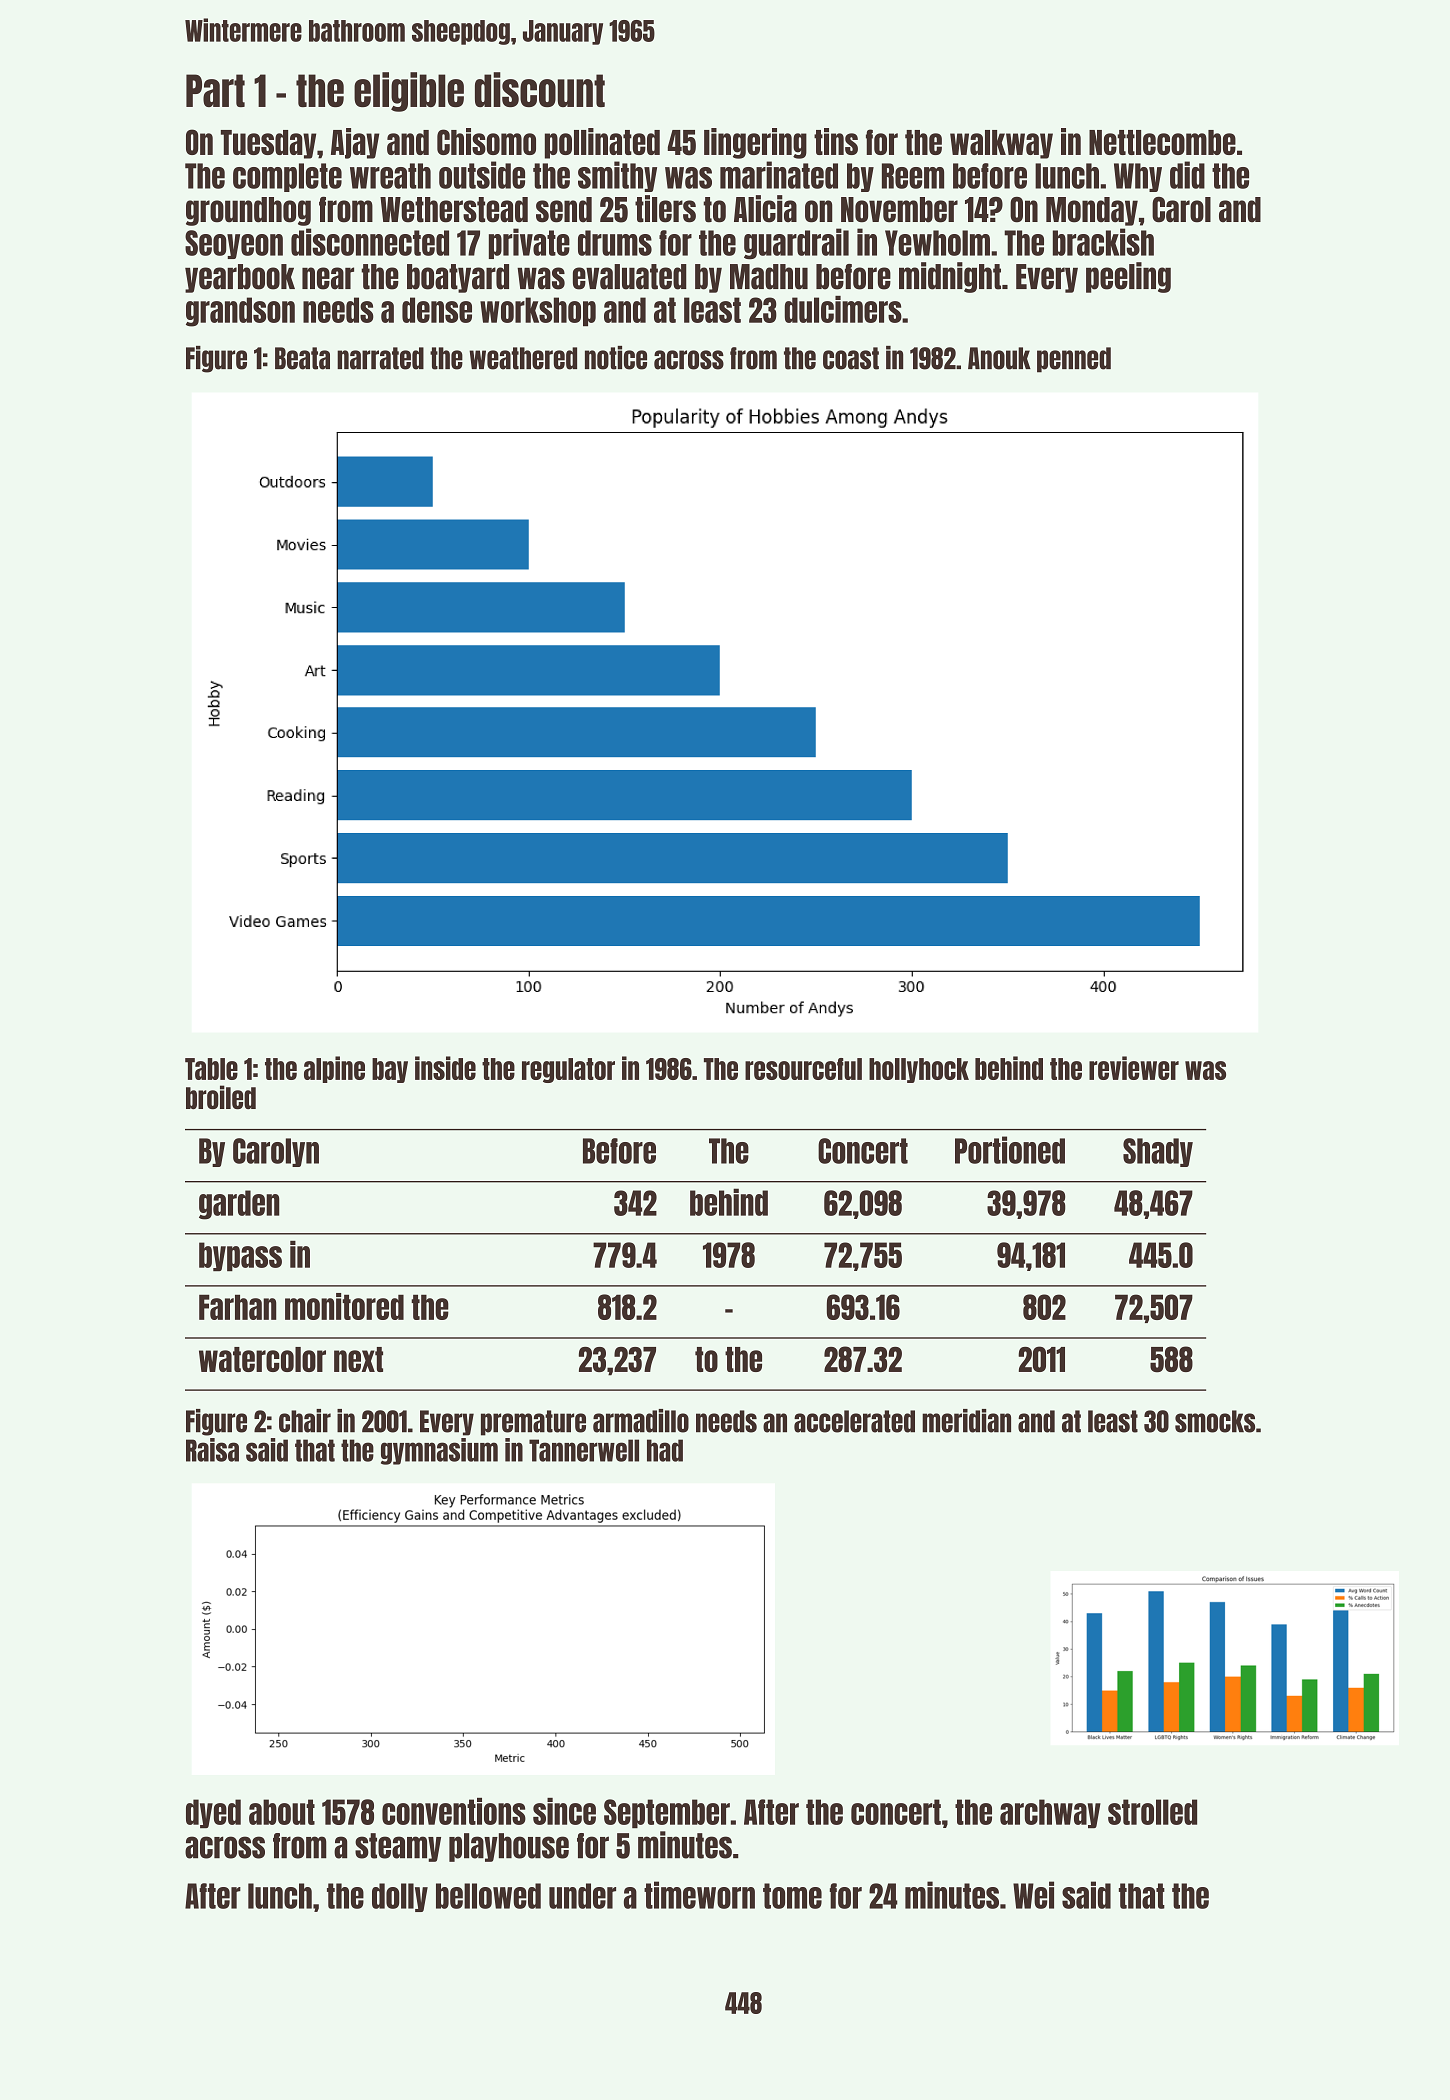 The height and width of the screenshot is (2100, 1450). What do you see at coordinates (302, 358) in the screenshot?
I see `Beata` at bounding box center [302, 358].
